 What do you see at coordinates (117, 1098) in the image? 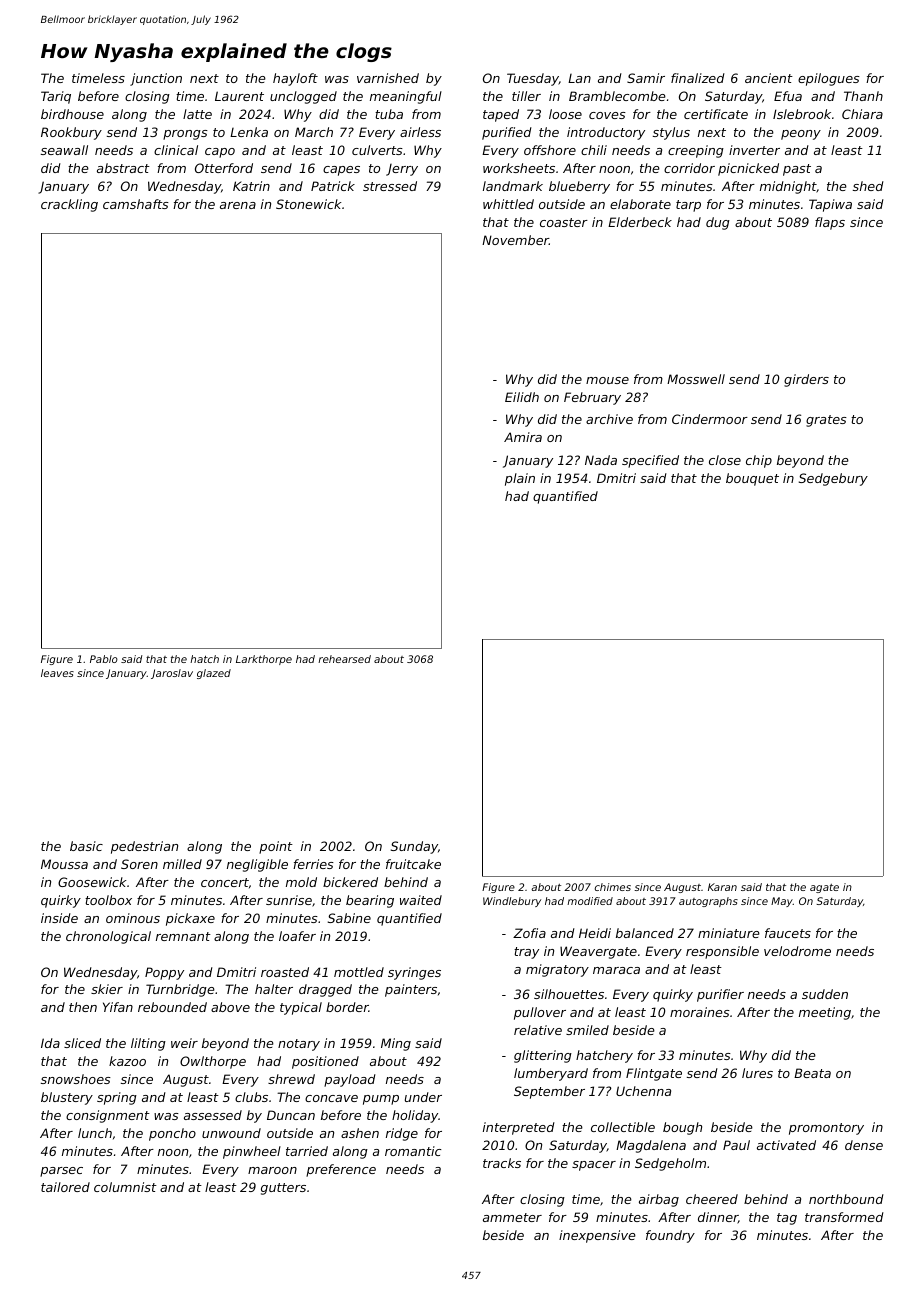
I see `spring` at bounding box center [117, 1098].
